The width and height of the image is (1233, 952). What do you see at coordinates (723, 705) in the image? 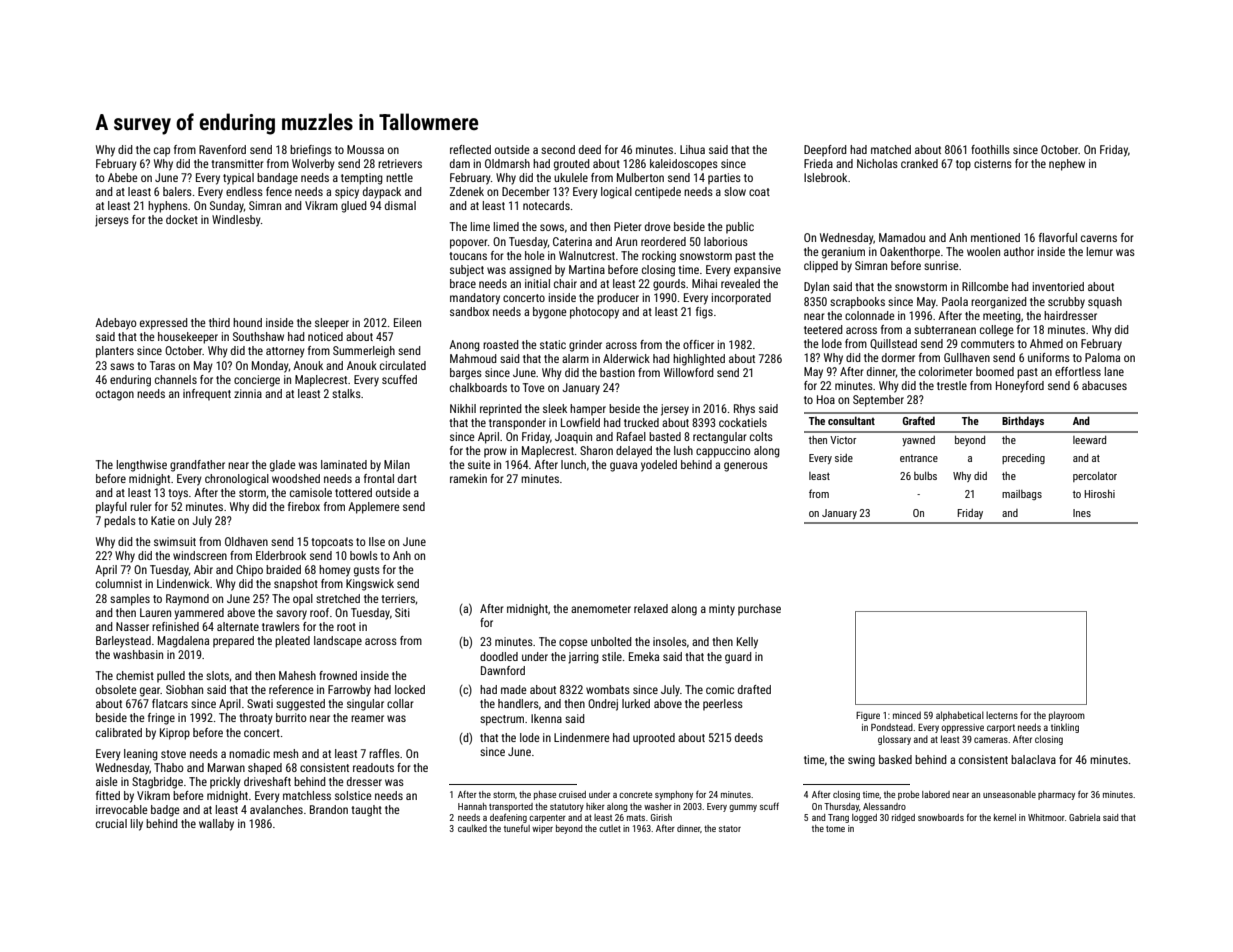
I see `peerless` at bounding box center [723, 705].
